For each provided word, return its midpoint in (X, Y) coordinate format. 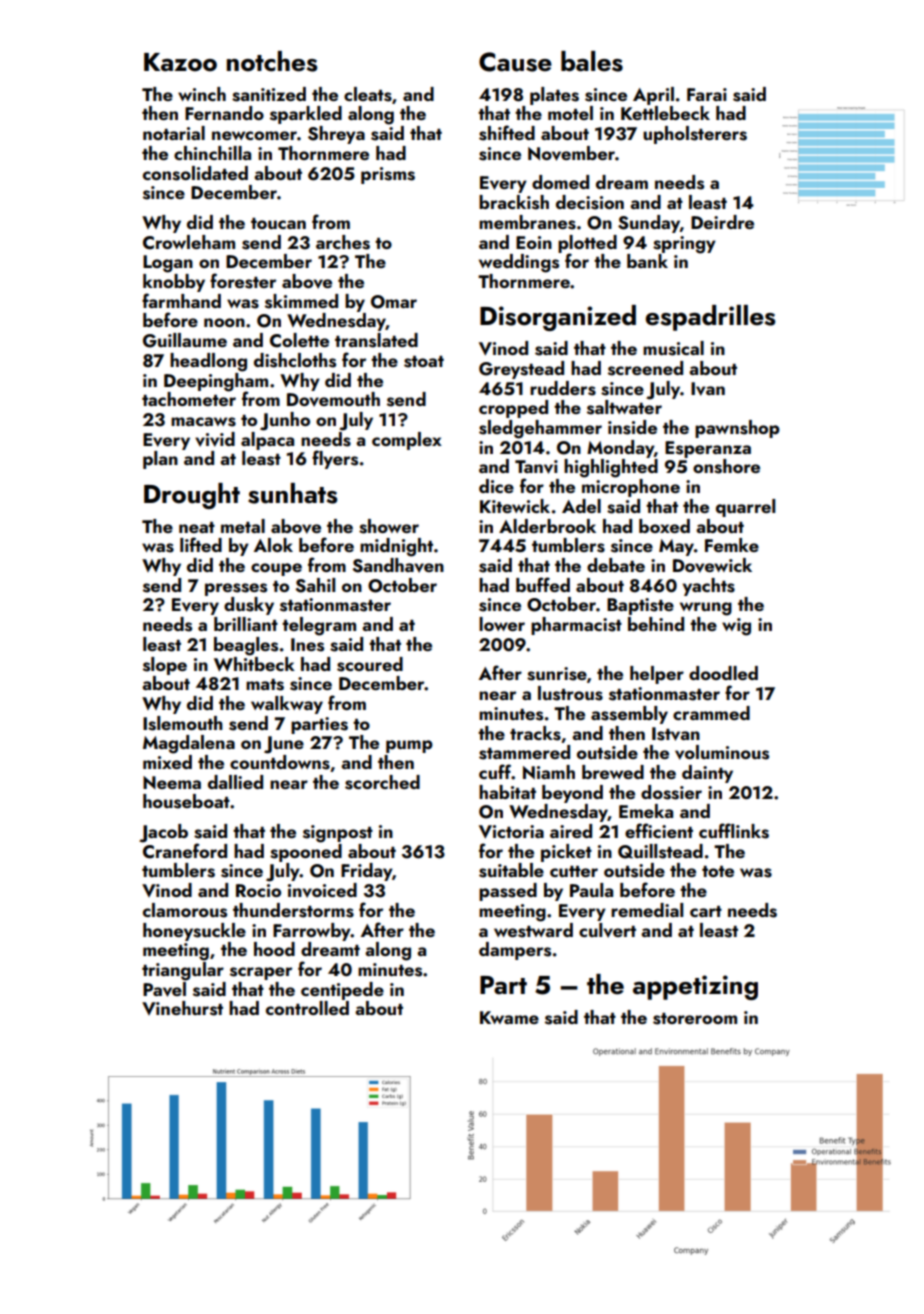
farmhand (181, 300)
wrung (706, 609)
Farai (707, 94)
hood (274, 949)
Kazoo (180, 62)
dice (496, 486)
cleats (368, 94)
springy (684, 245)
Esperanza (708, 449)
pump (409, 746)
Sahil (315, 585)
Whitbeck (254, 664)
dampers (515, 951)
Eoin (534, 242)
